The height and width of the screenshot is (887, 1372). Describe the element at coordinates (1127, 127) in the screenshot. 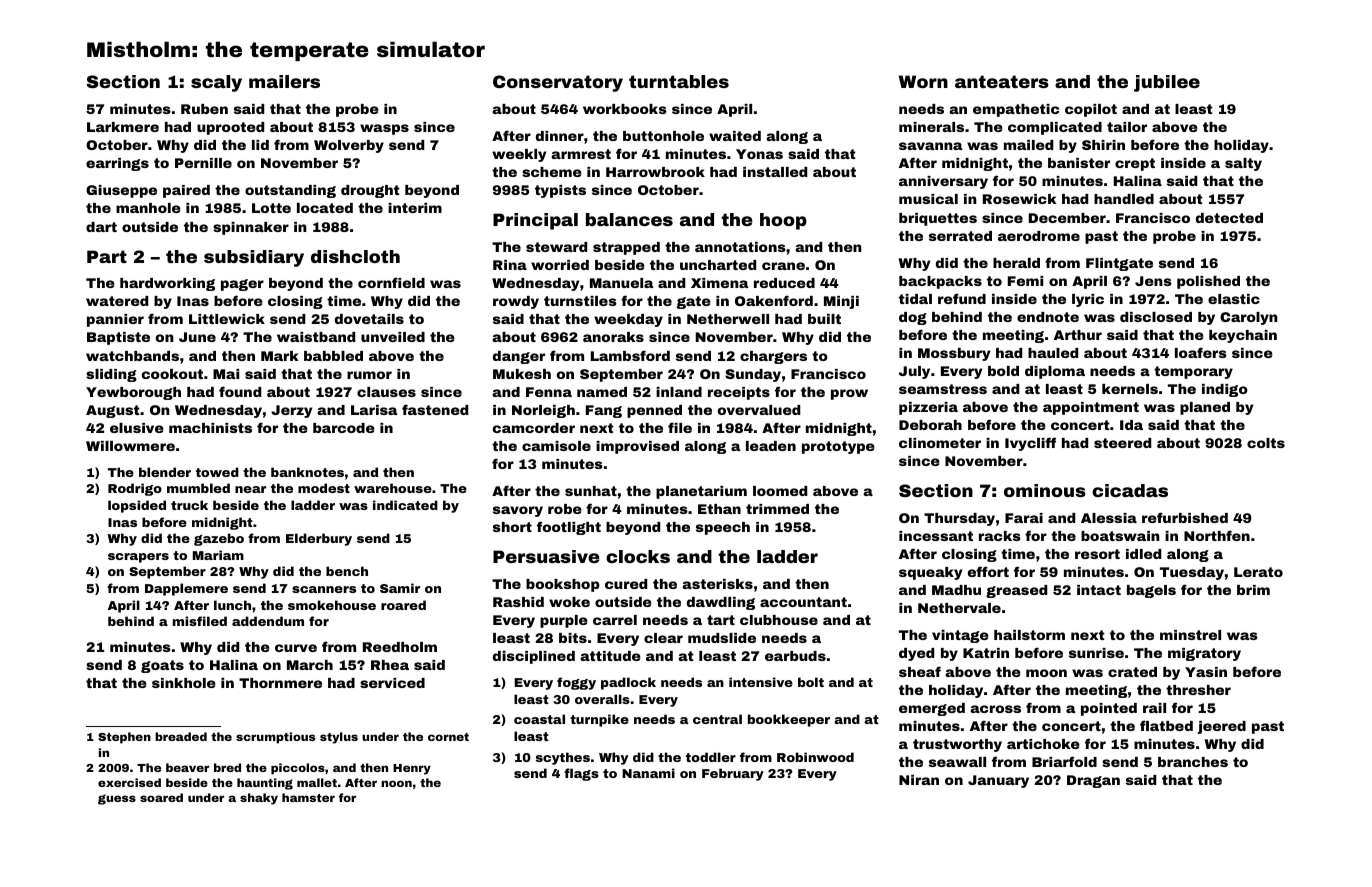

I see `tailor` at that location.
